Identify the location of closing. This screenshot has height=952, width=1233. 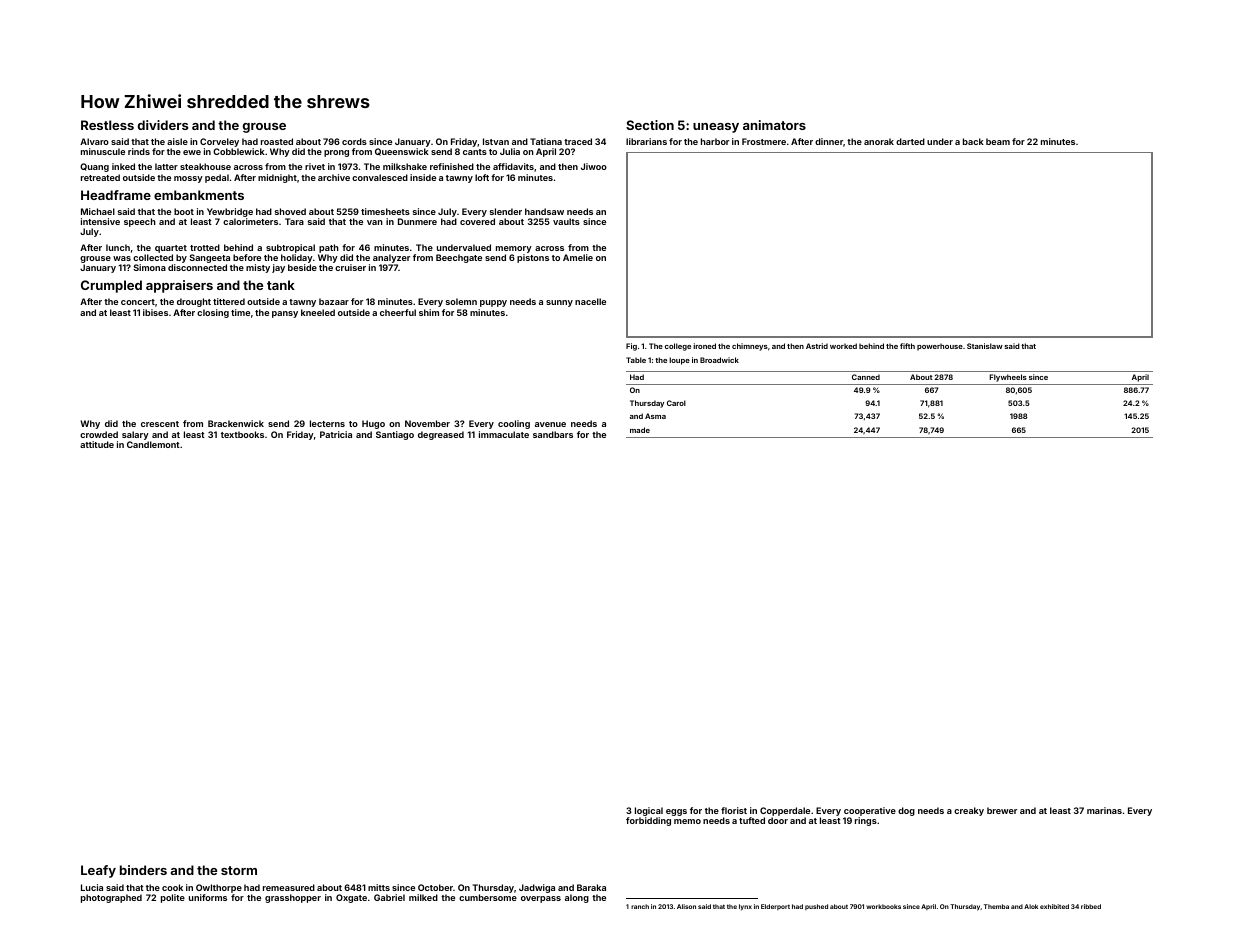
(213, 313).
